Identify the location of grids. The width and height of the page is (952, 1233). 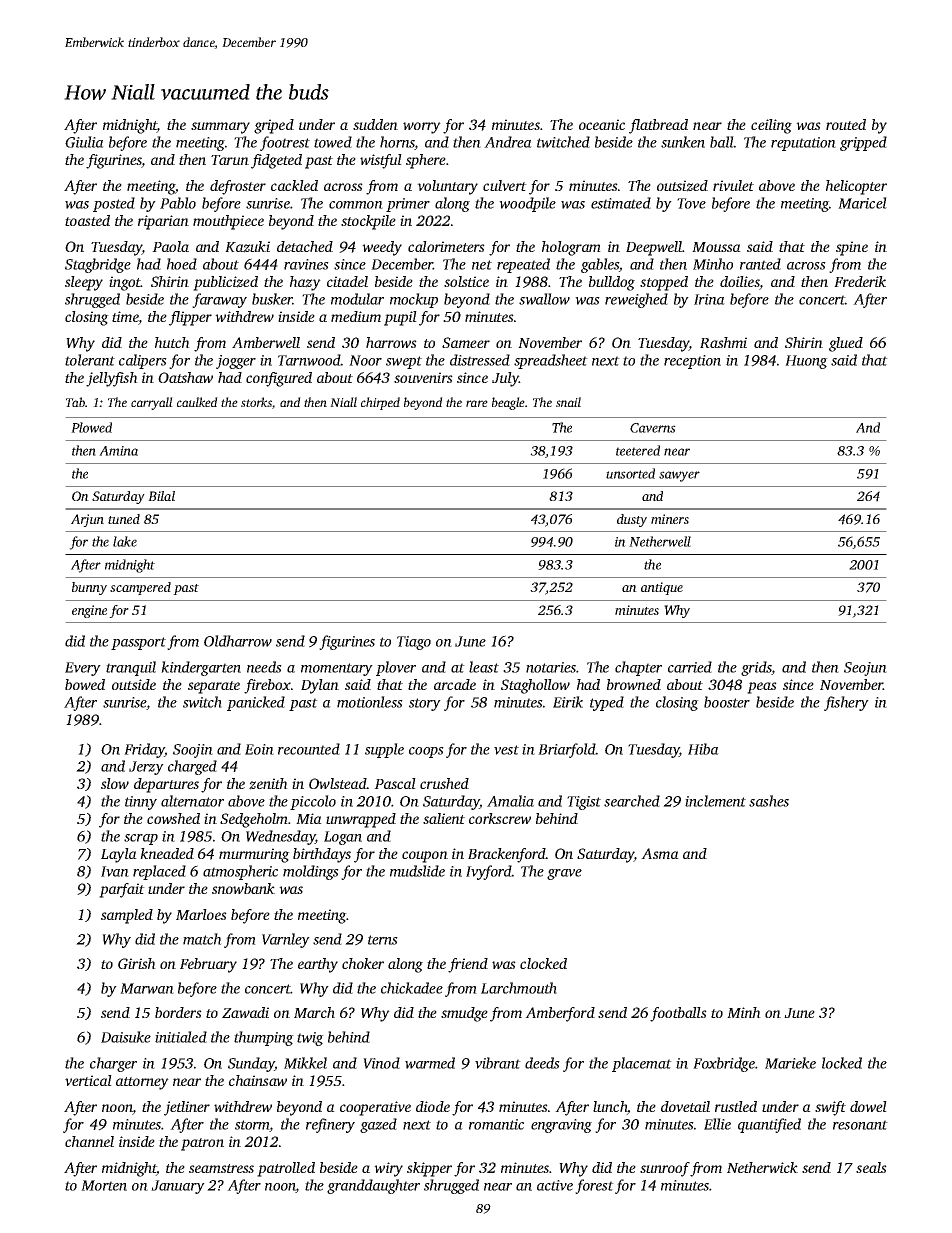
(756, 668).
